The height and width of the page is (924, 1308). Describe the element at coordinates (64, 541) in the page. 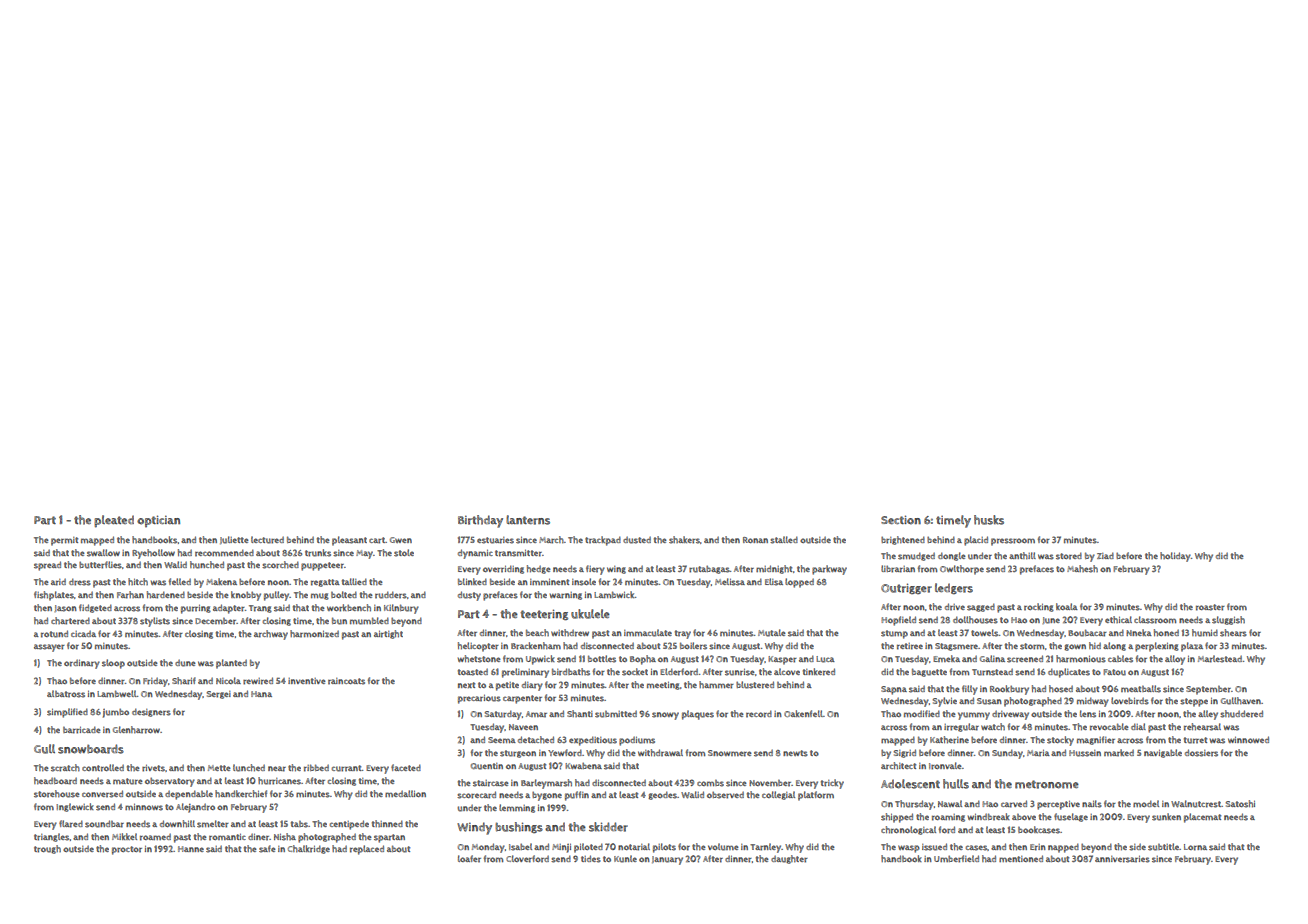

I see `permit` at that location.
